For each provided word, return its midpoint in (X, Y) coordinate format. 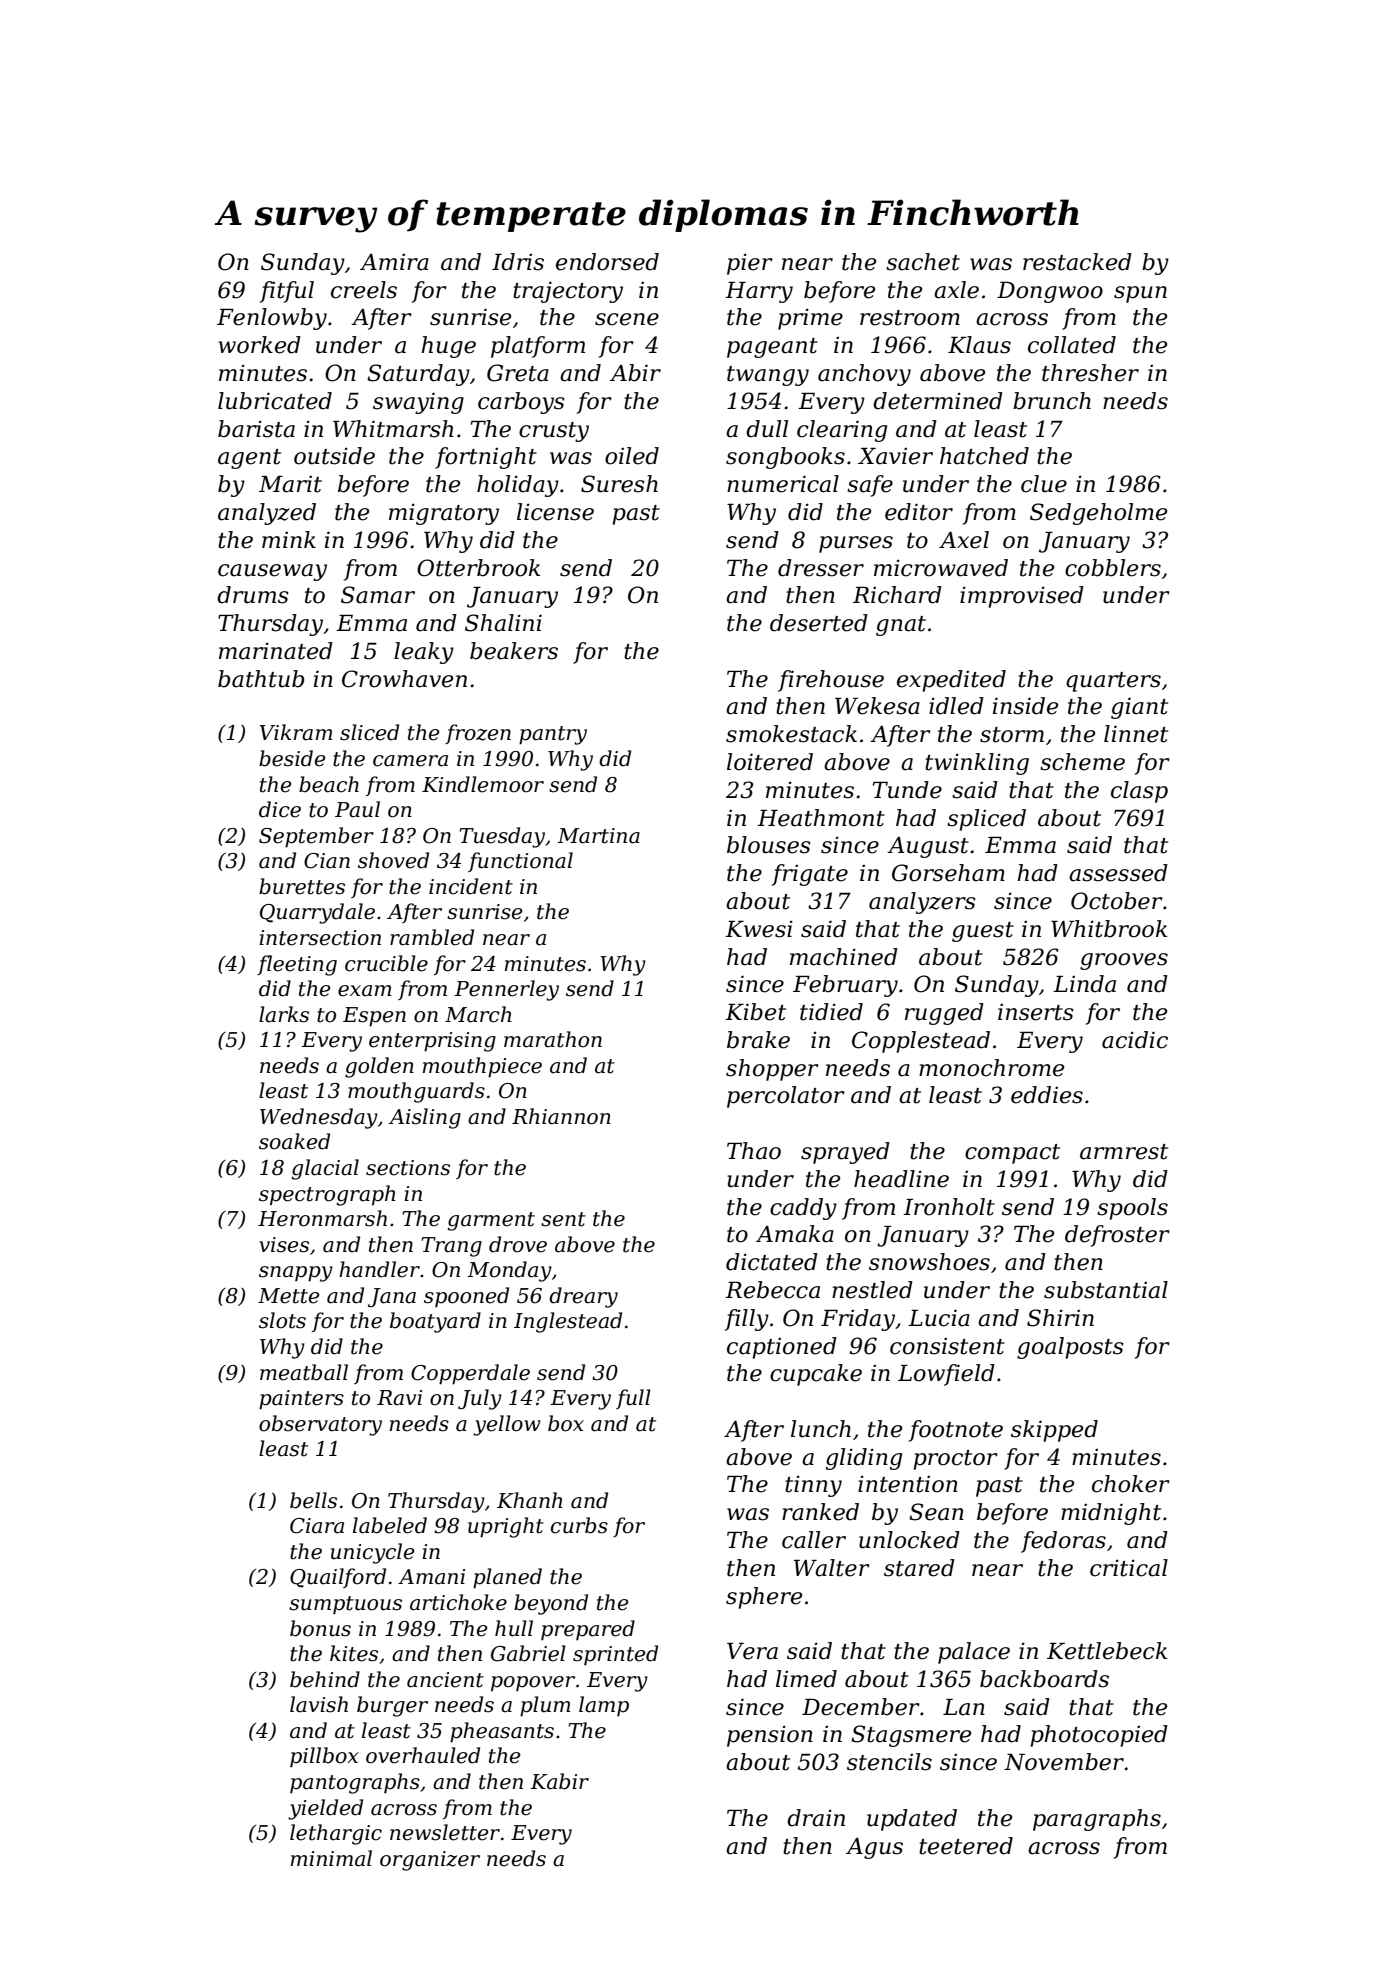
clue (1044, 484)
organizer (430, 1861)
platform (538, 347)
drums (253, 595)
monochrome (991, 1068)
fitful (287, 292)
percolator (786, 1097)
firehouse (831, 681)
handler (379, 1269)
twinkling (977, 764)
